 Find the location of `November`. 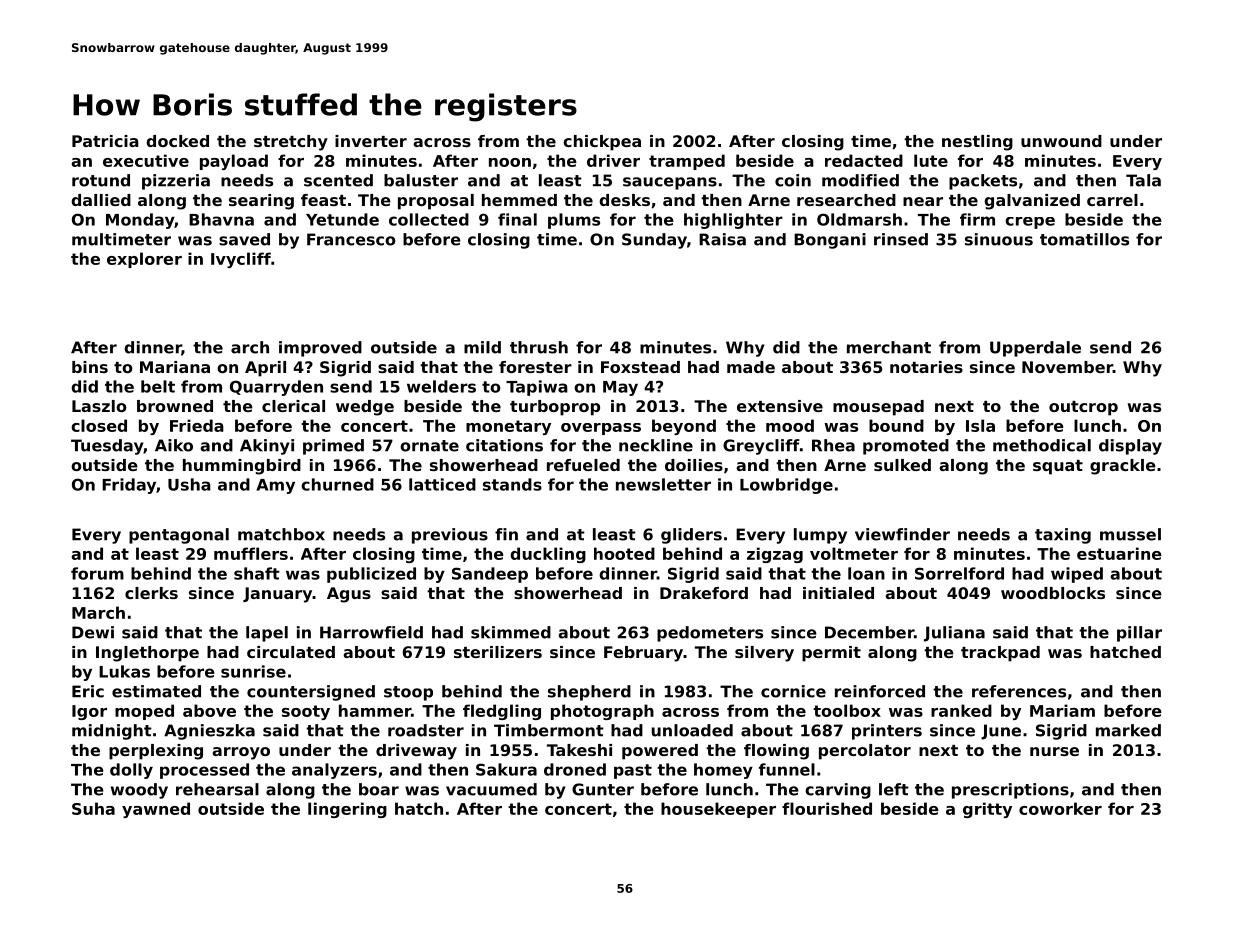

November is located at coordinates (1067, 367).
